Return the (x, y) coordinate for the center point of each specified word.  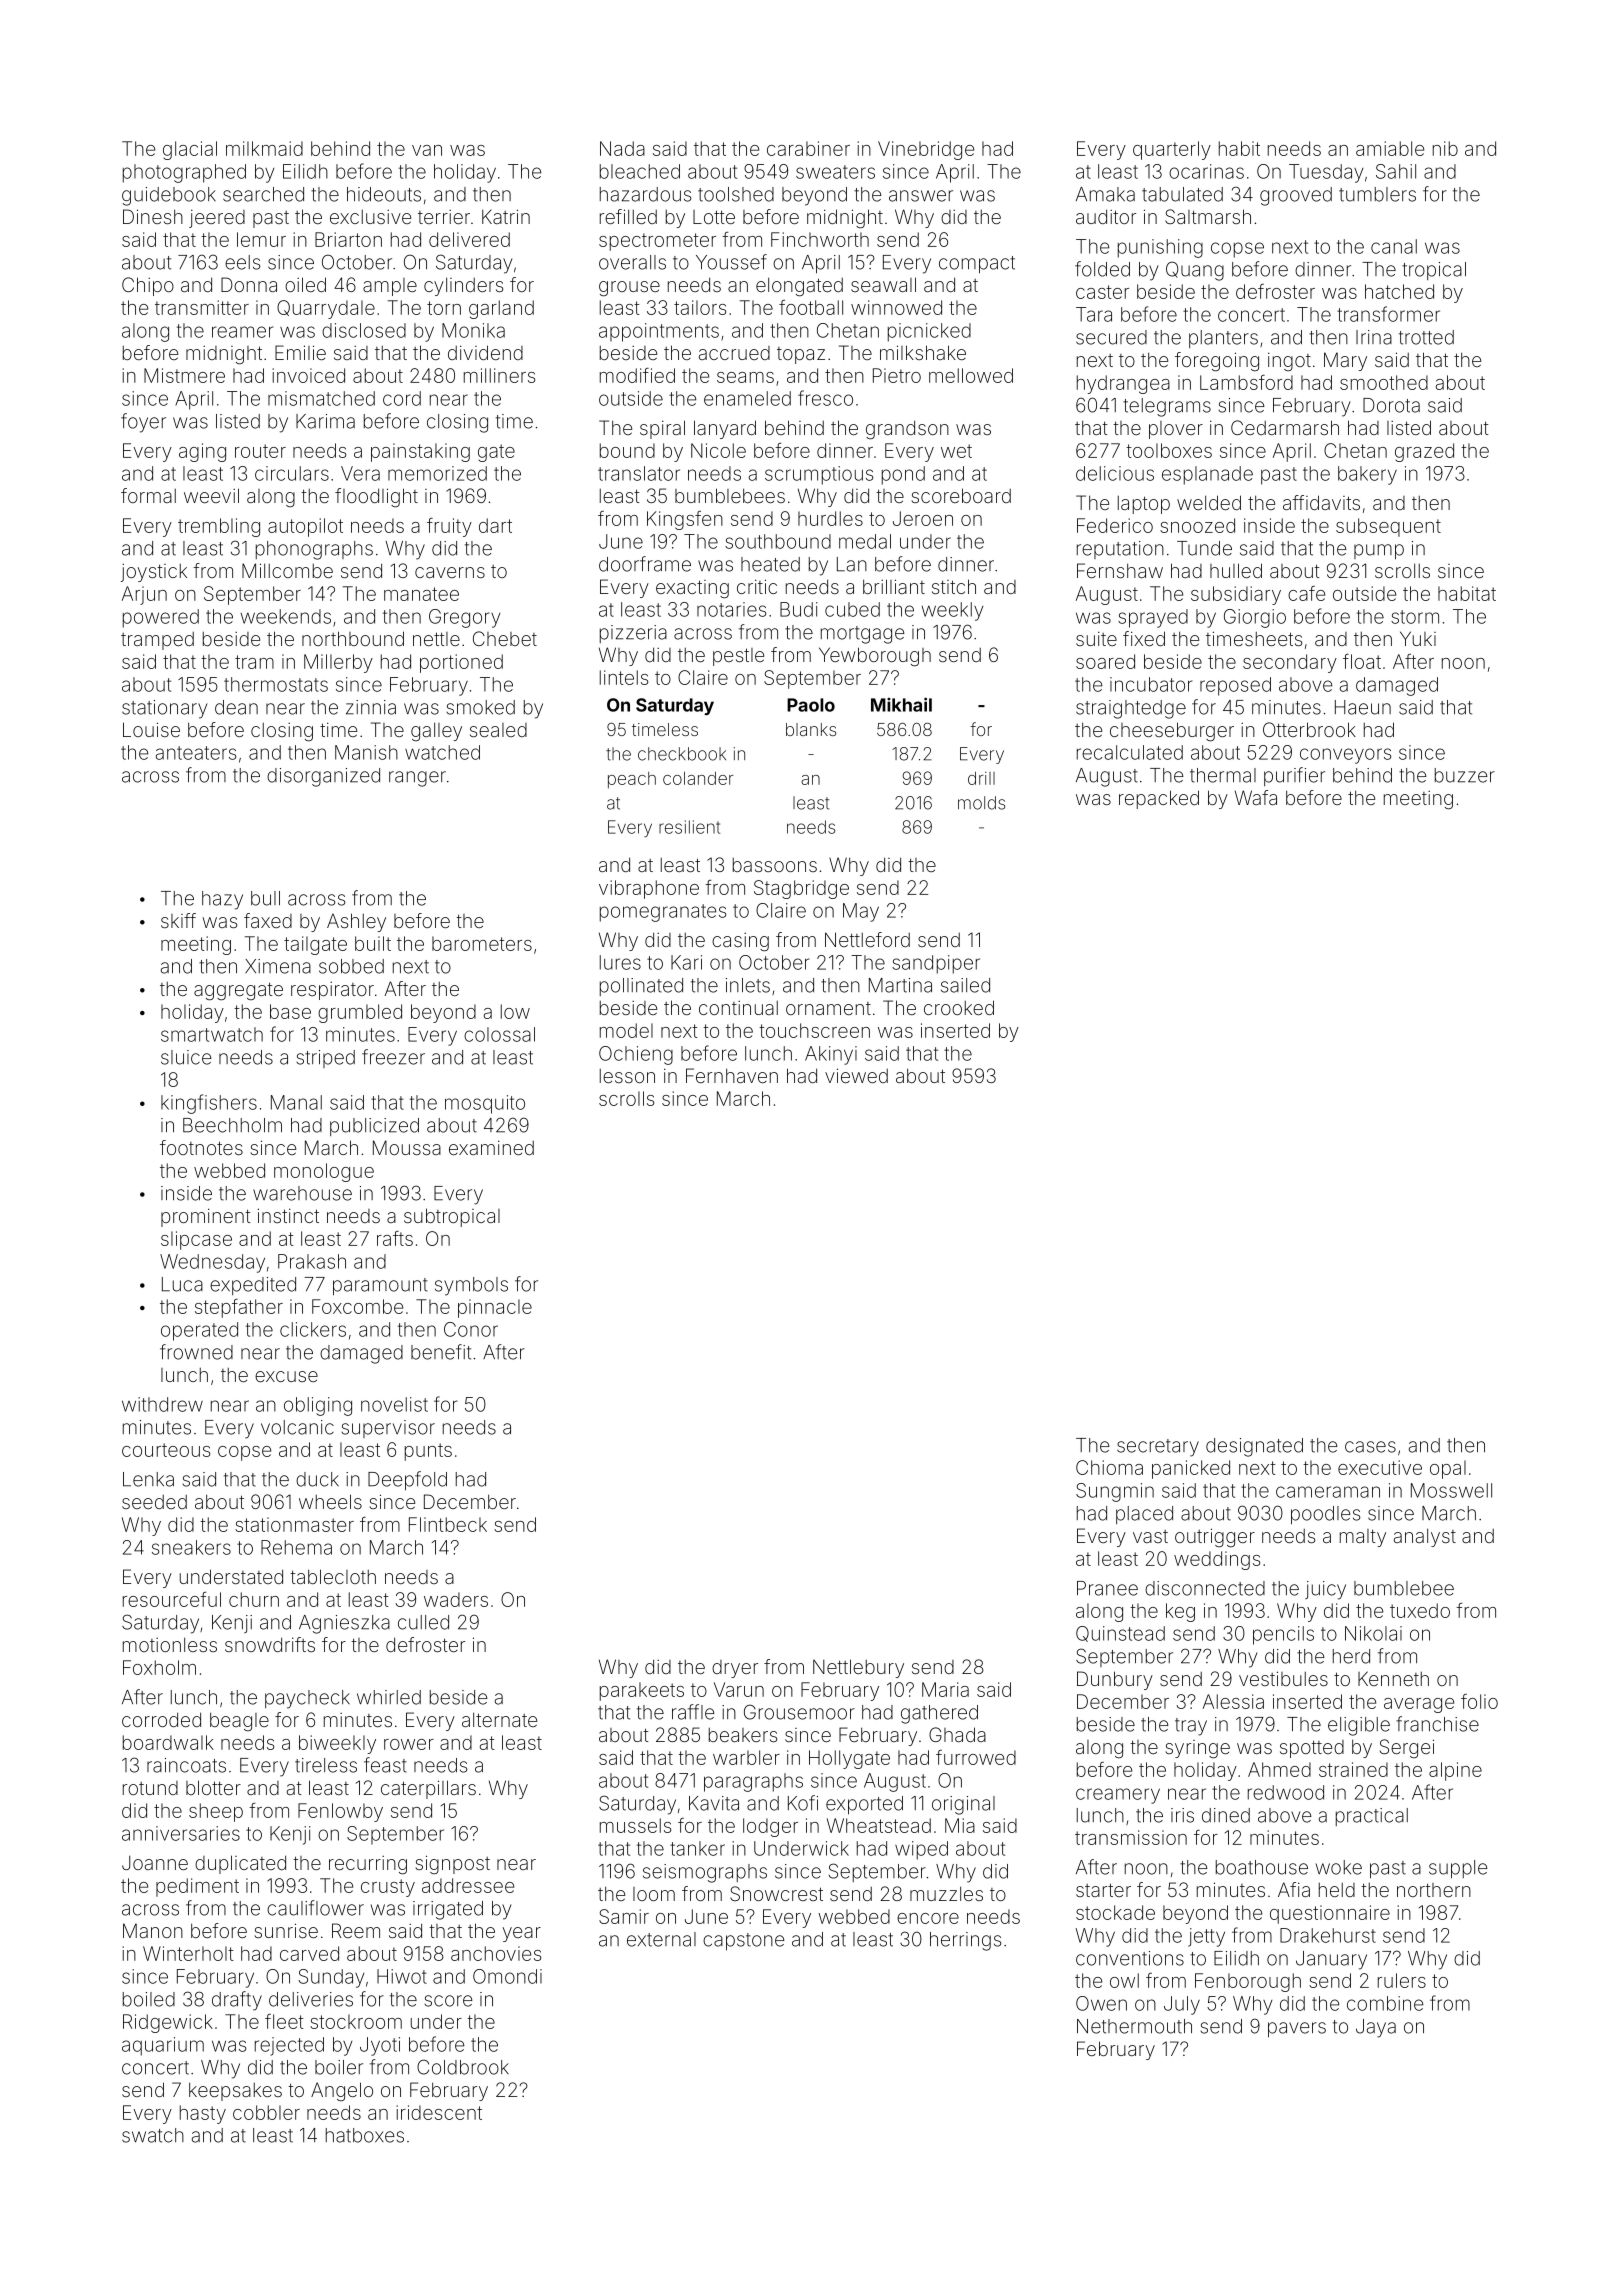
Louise (151, 729)
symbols (471, 1286)
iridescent (439, 2112)
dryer (735, 1669)
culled (423, 1622)
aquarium (163, 2046)
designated (1254, 1447)
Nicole (718, 450)
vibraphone (649, 889)
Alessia (1233, 1701)
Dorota (1391, 405)
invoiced (308, 375)
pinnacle (495, 1308)
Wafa (1256, 797)
